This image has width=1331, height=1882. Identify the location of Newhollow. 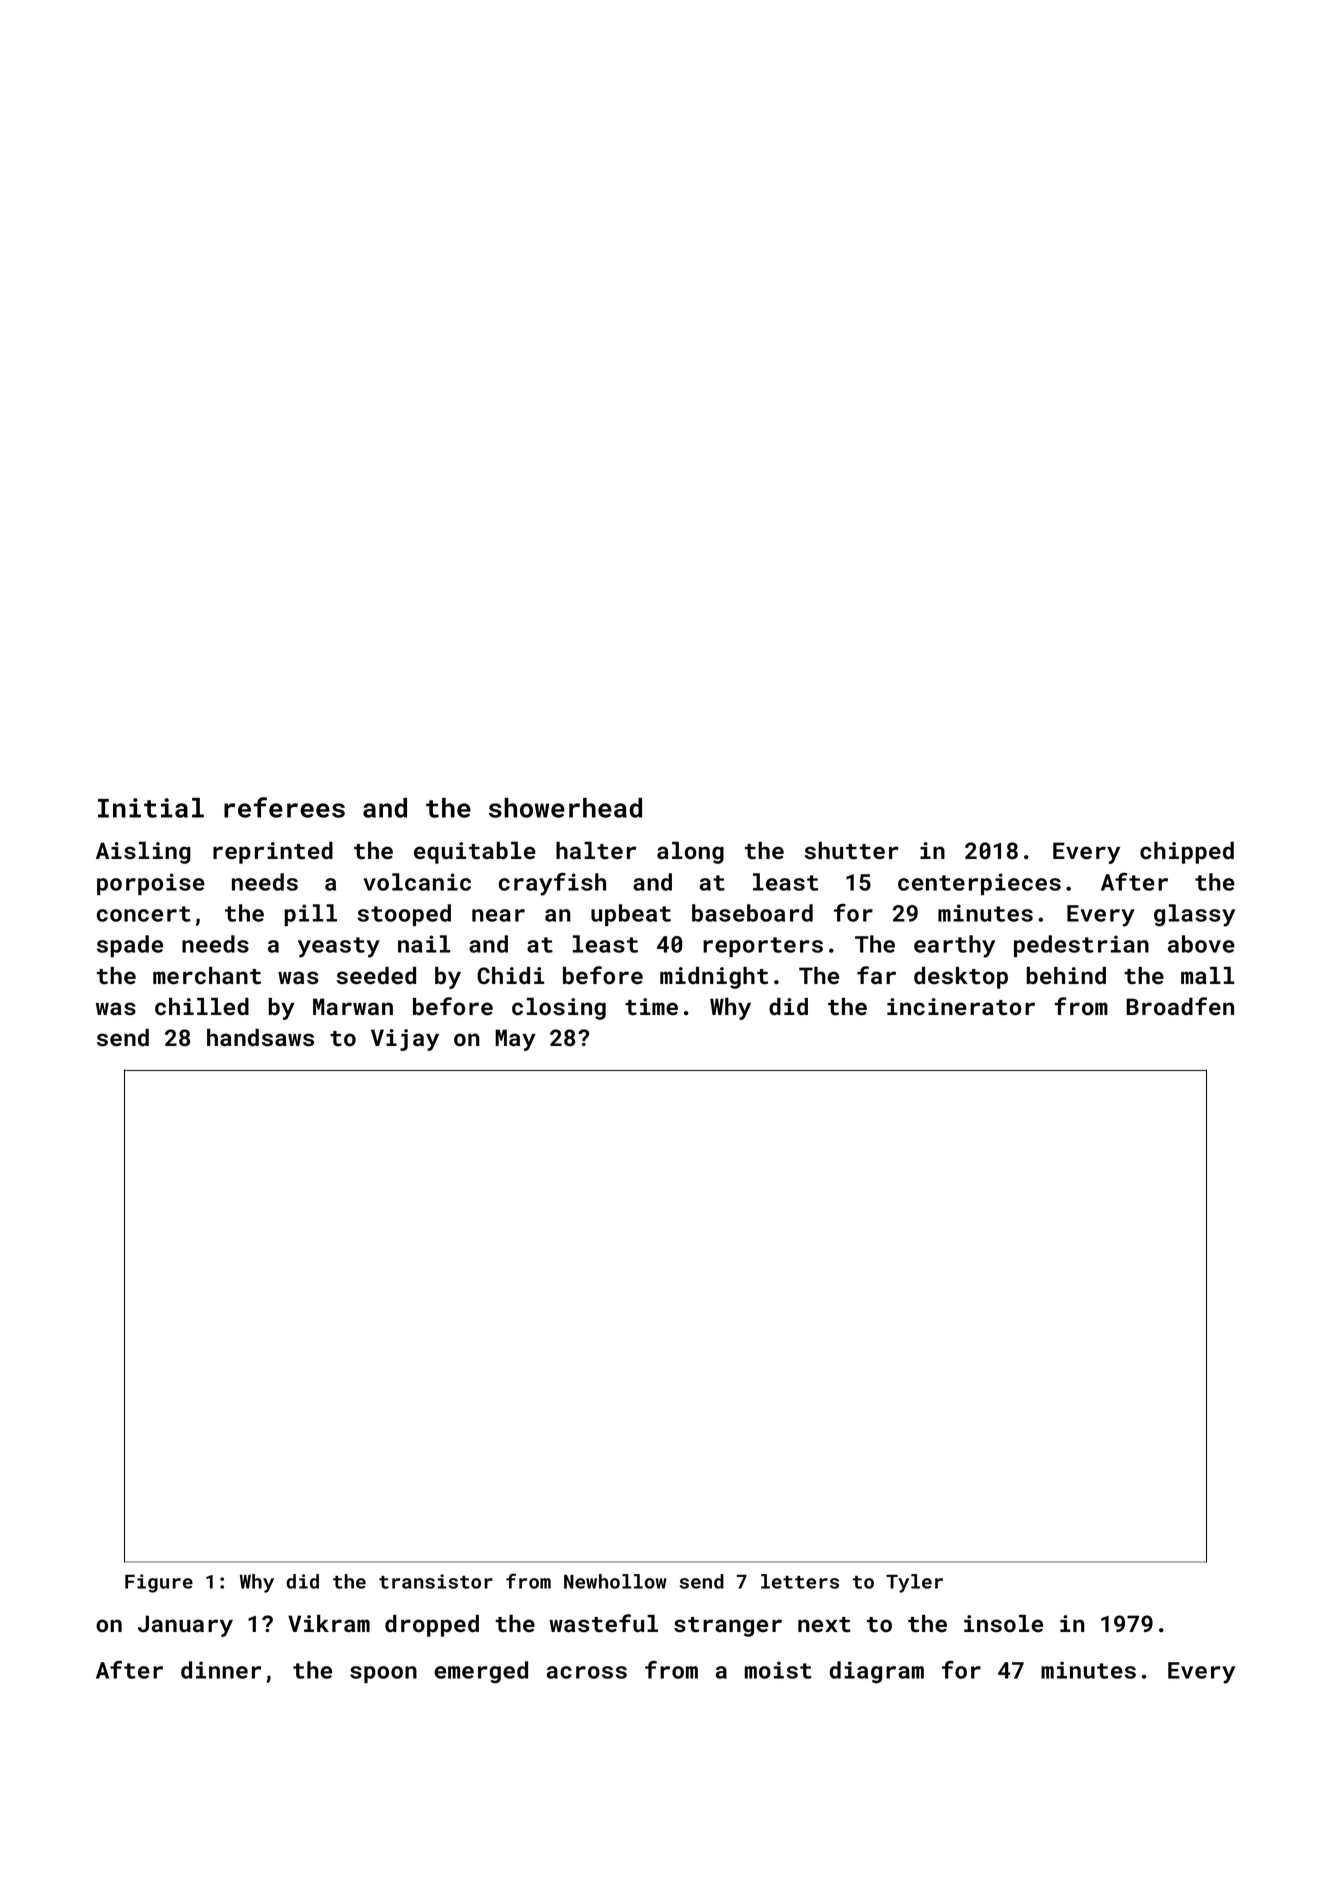
(615, 1581).
